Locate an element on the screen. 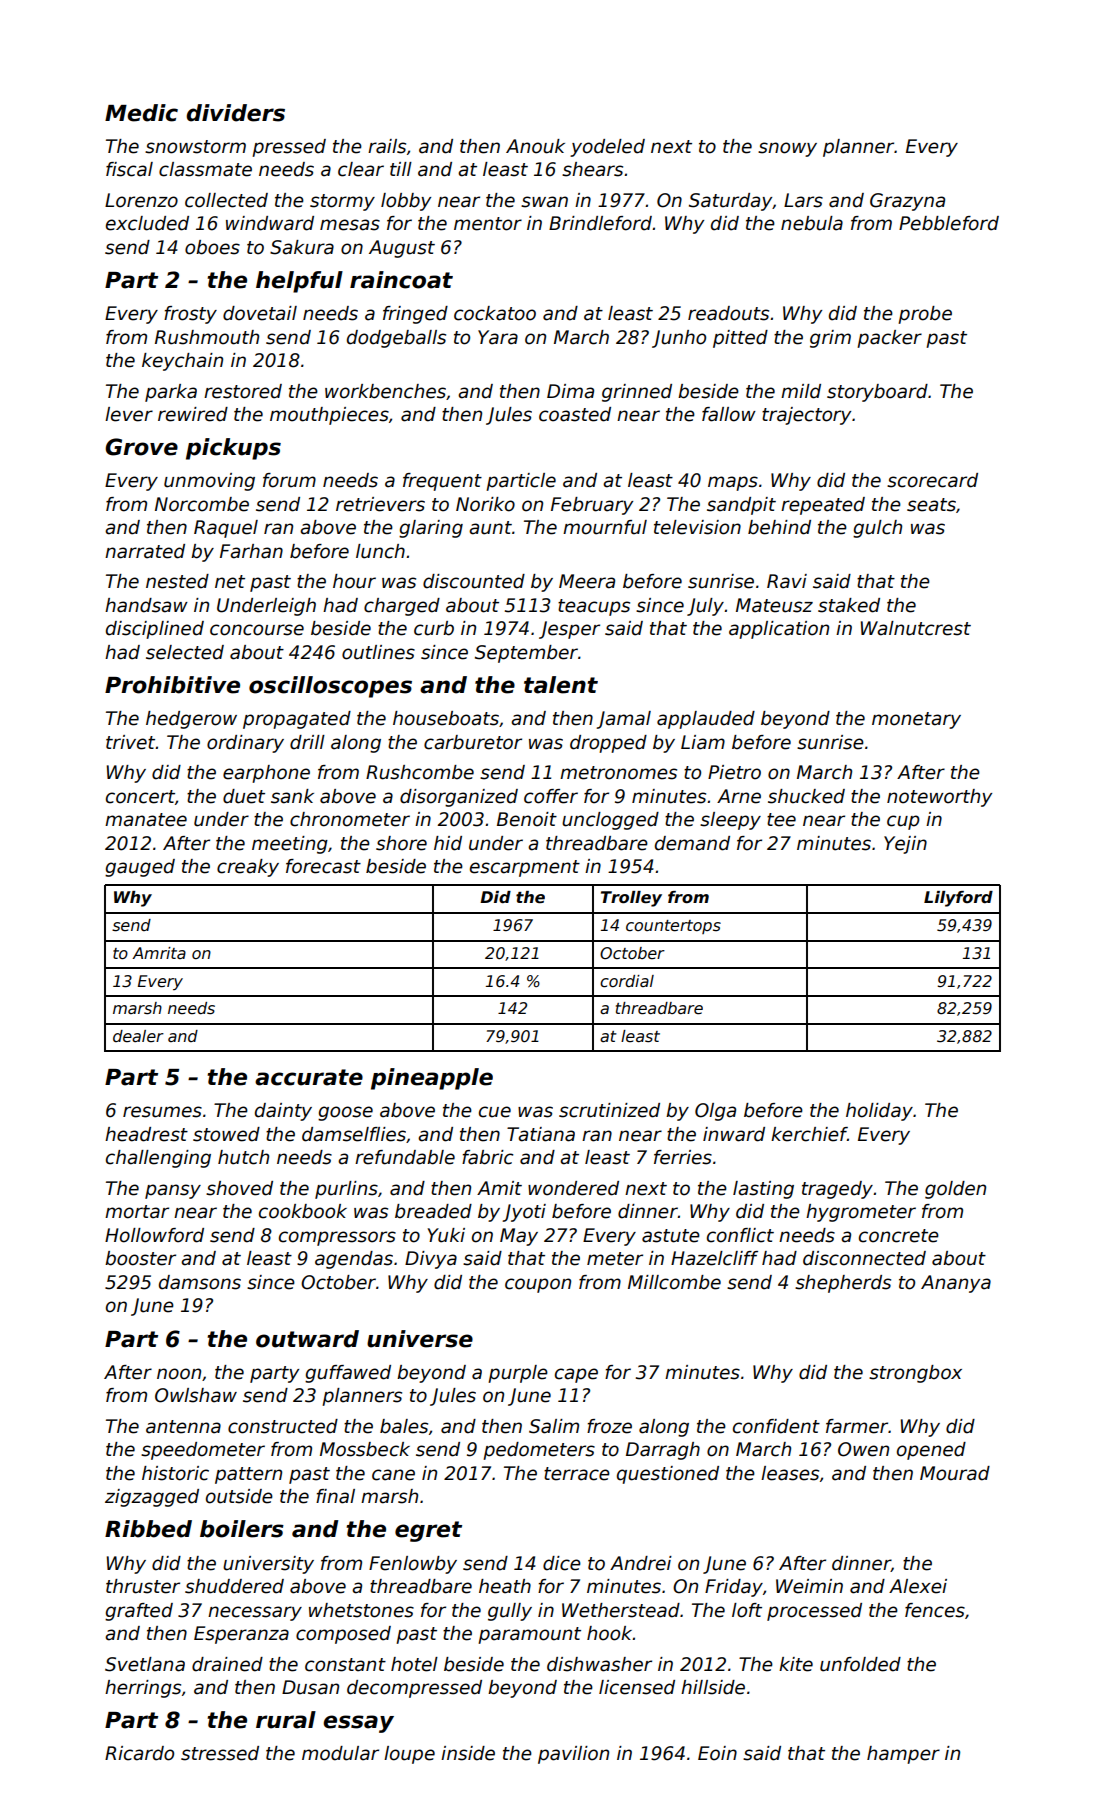  pavilion is located at coordinates (573, 1755).
